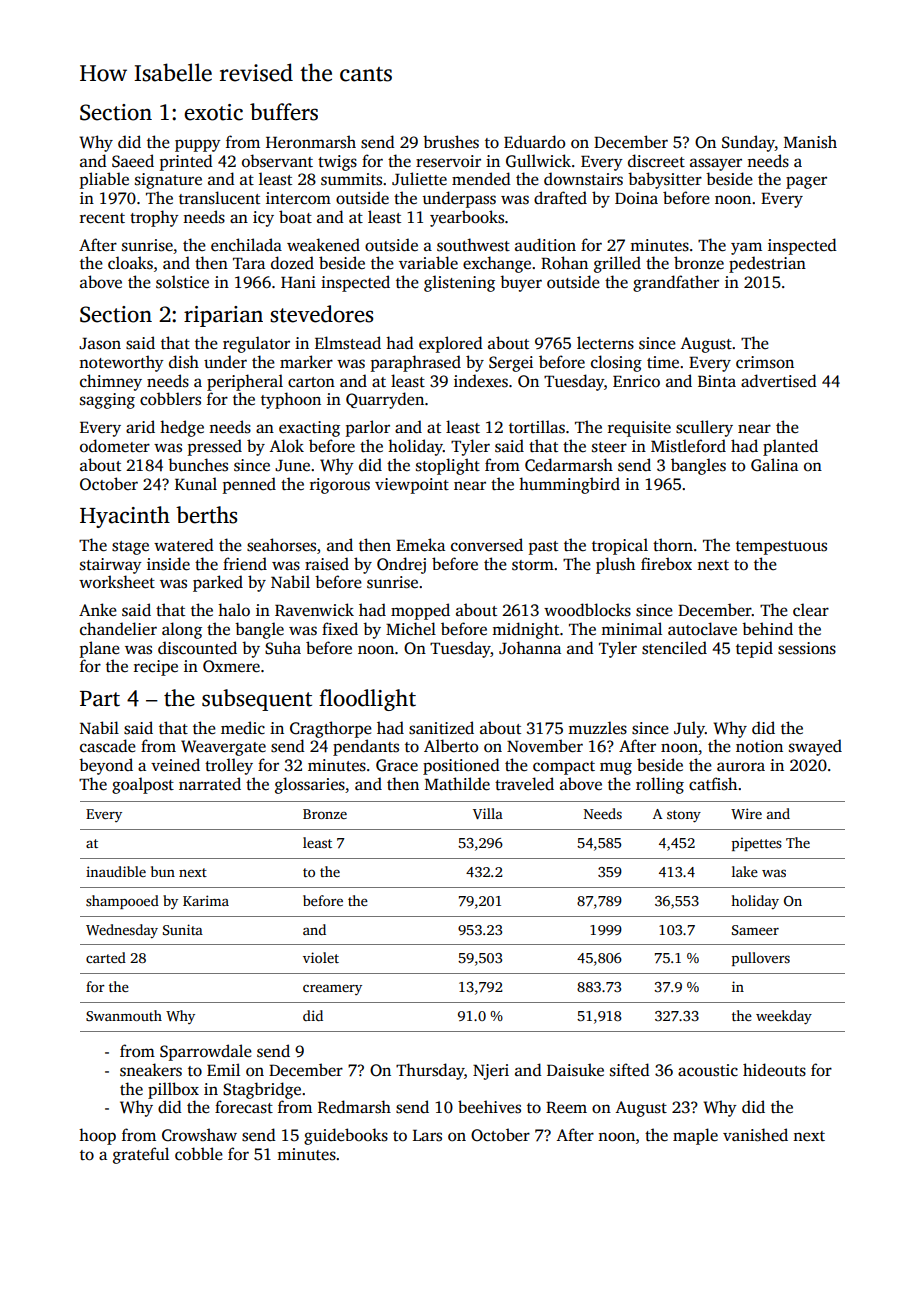 The height and width of the image is (1314, 924). Describe the element at coordinates (660, 785) in the image. I see `rolling` at that location.
